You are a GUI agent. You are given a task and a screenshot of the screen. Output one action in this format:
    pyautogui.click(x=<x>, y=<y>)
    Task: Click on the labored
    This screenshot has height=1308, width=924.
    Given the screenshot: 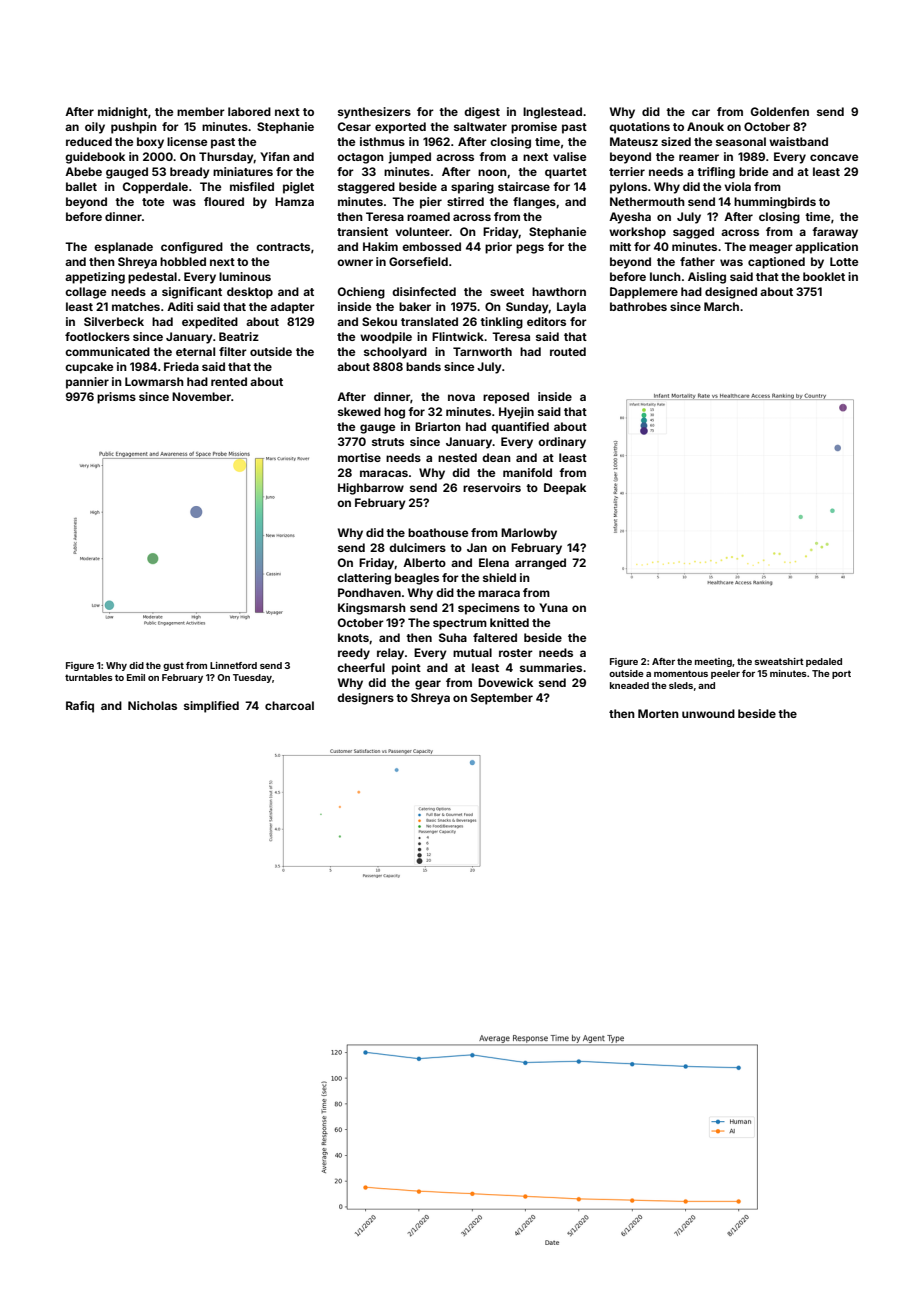 What is the action you would take?
    pyautogui.click(x=249, y=111)
